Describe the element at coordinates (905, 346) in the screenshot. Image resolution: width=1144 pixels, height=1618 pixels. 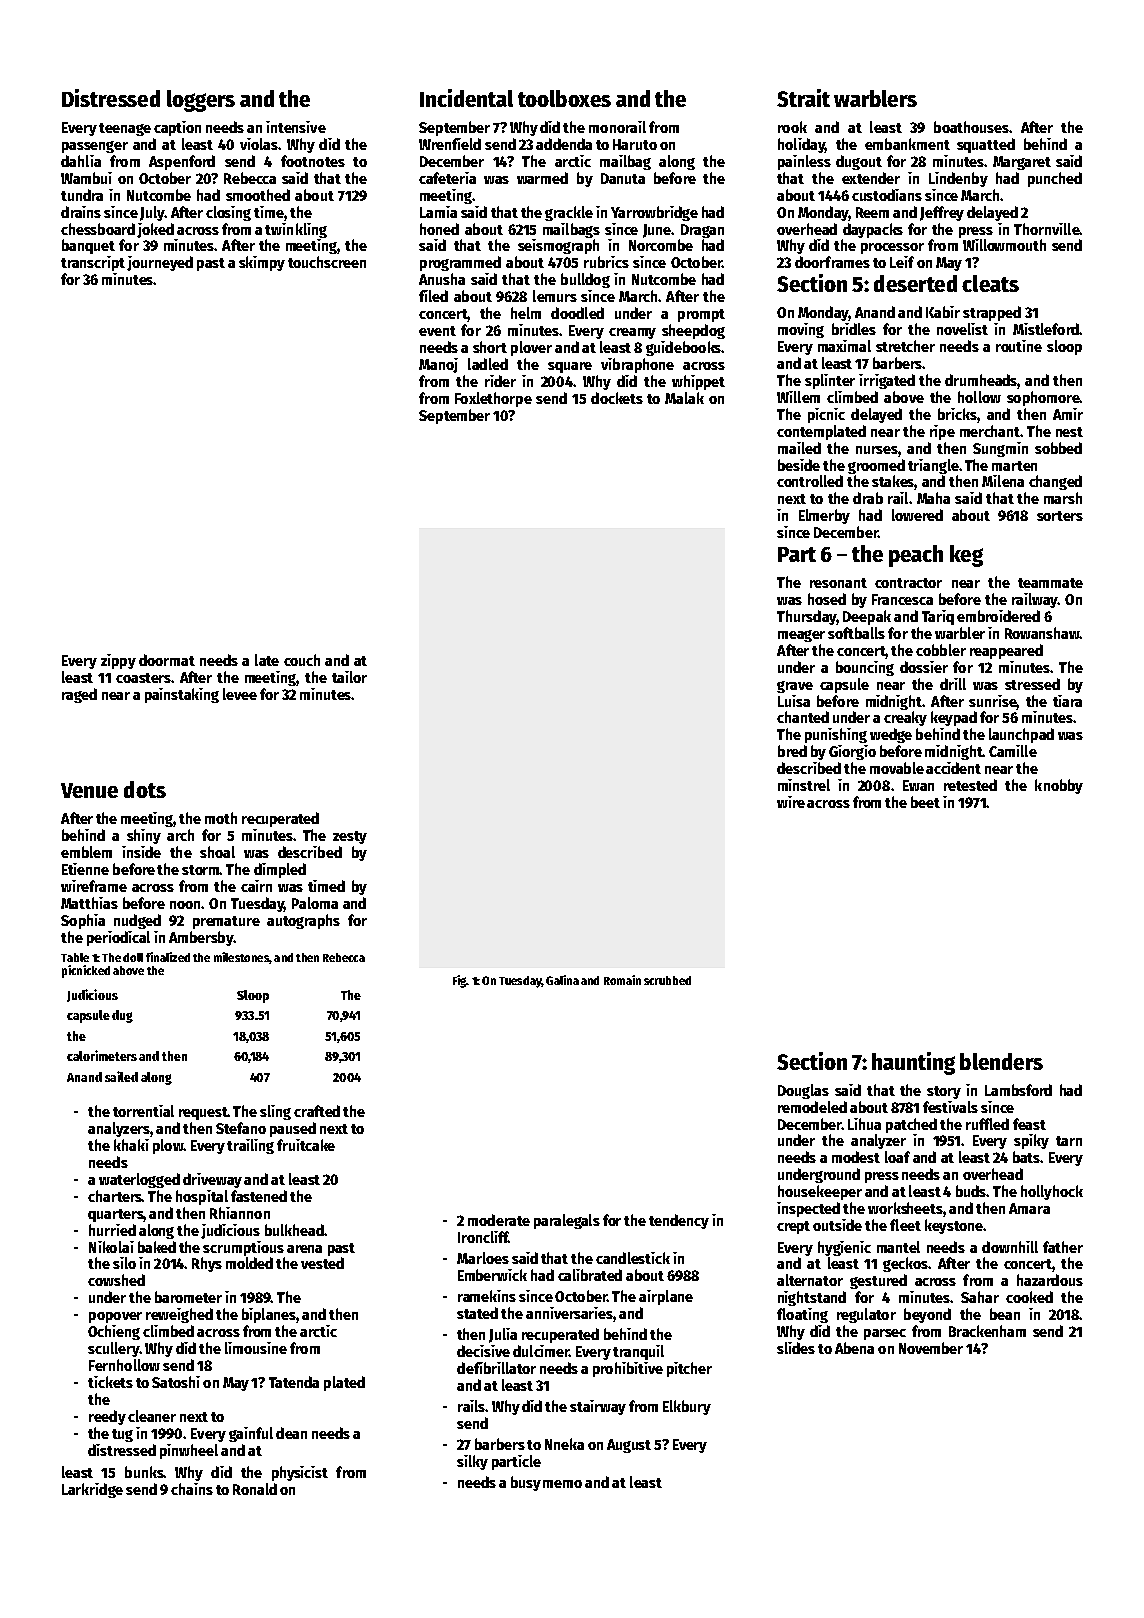
I see `stretcher` at that location.
